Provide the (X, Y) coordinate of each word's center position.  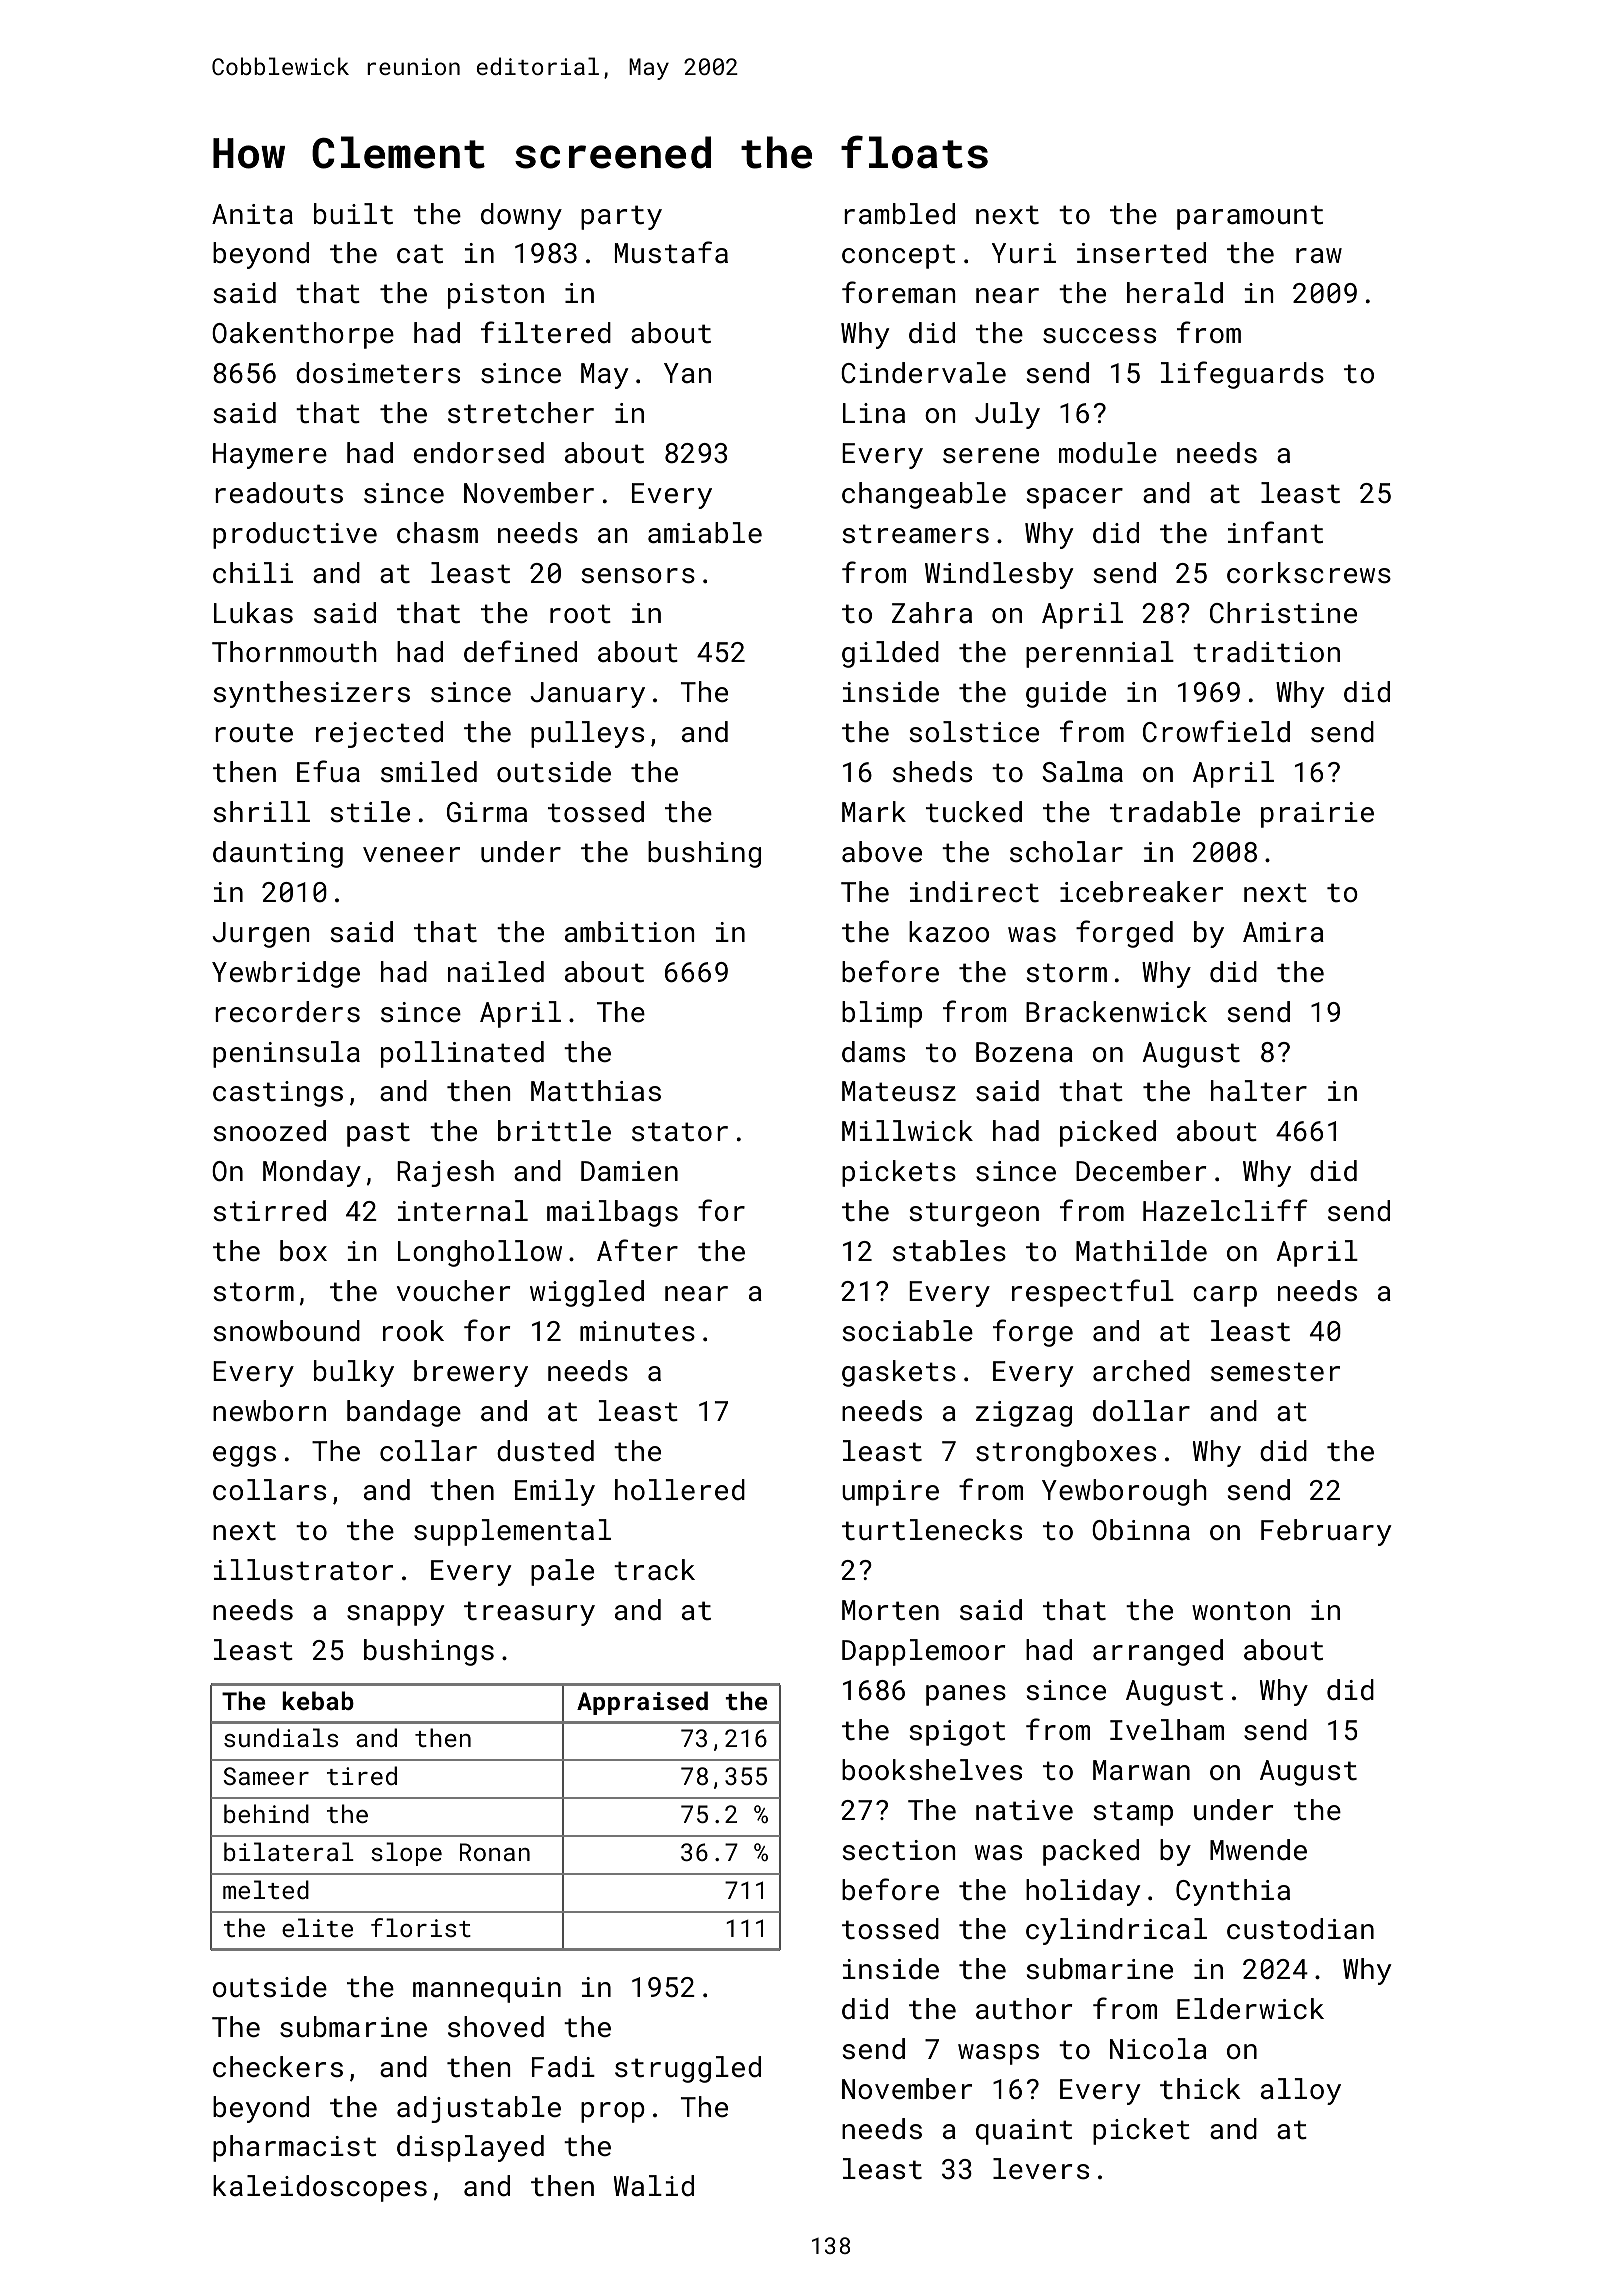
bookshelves (932, 1770)
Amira (1283, 932)
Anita (252, 214)
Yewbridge (286, 974)
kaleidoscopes (320, 2188)
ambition (629, 932)
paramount (1250, 217)
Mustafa (671, 252)
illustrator (303, 1570)
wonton (1241, 1611)
